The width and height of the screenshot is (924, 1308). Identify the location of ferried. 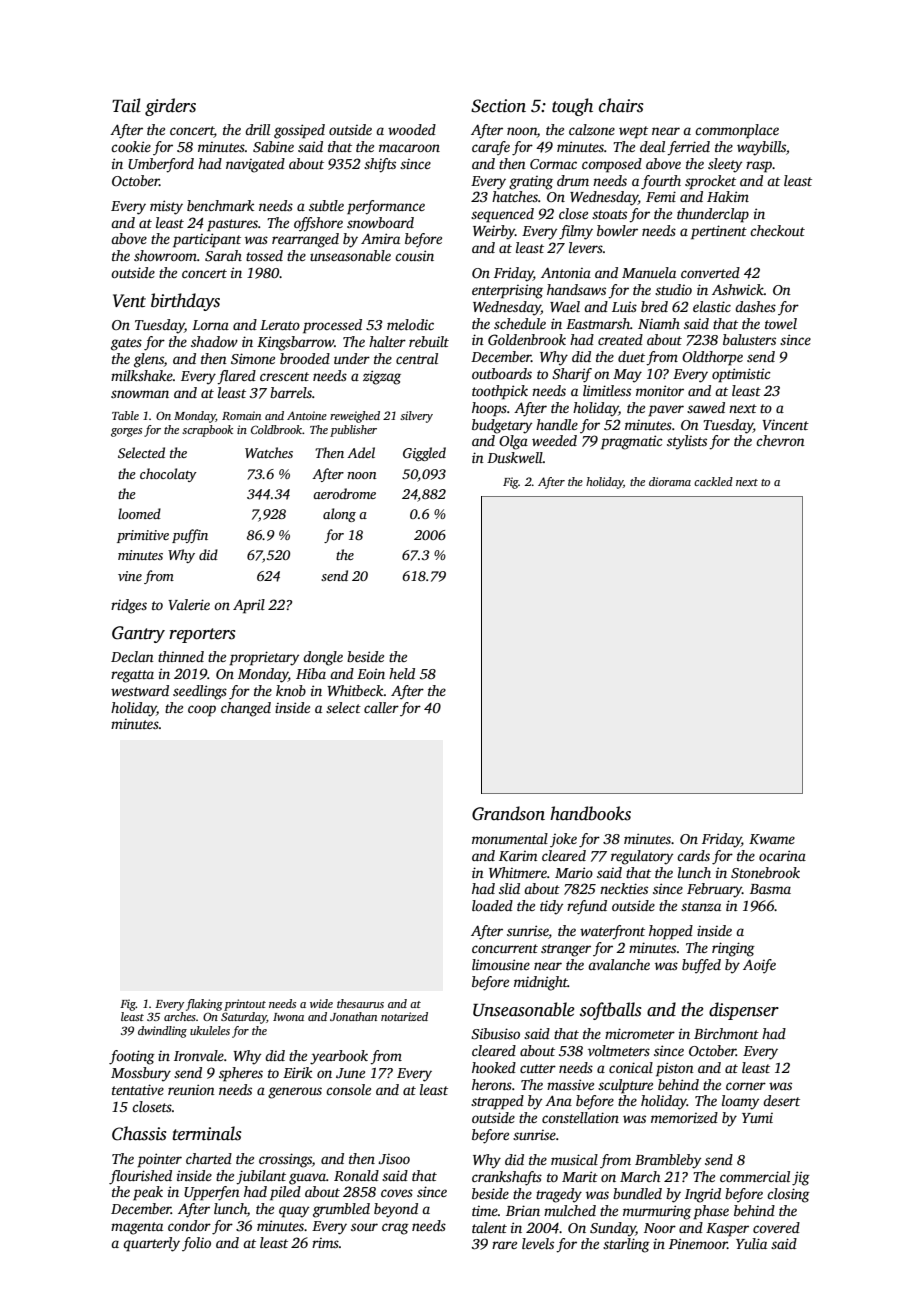
(688, 148).
